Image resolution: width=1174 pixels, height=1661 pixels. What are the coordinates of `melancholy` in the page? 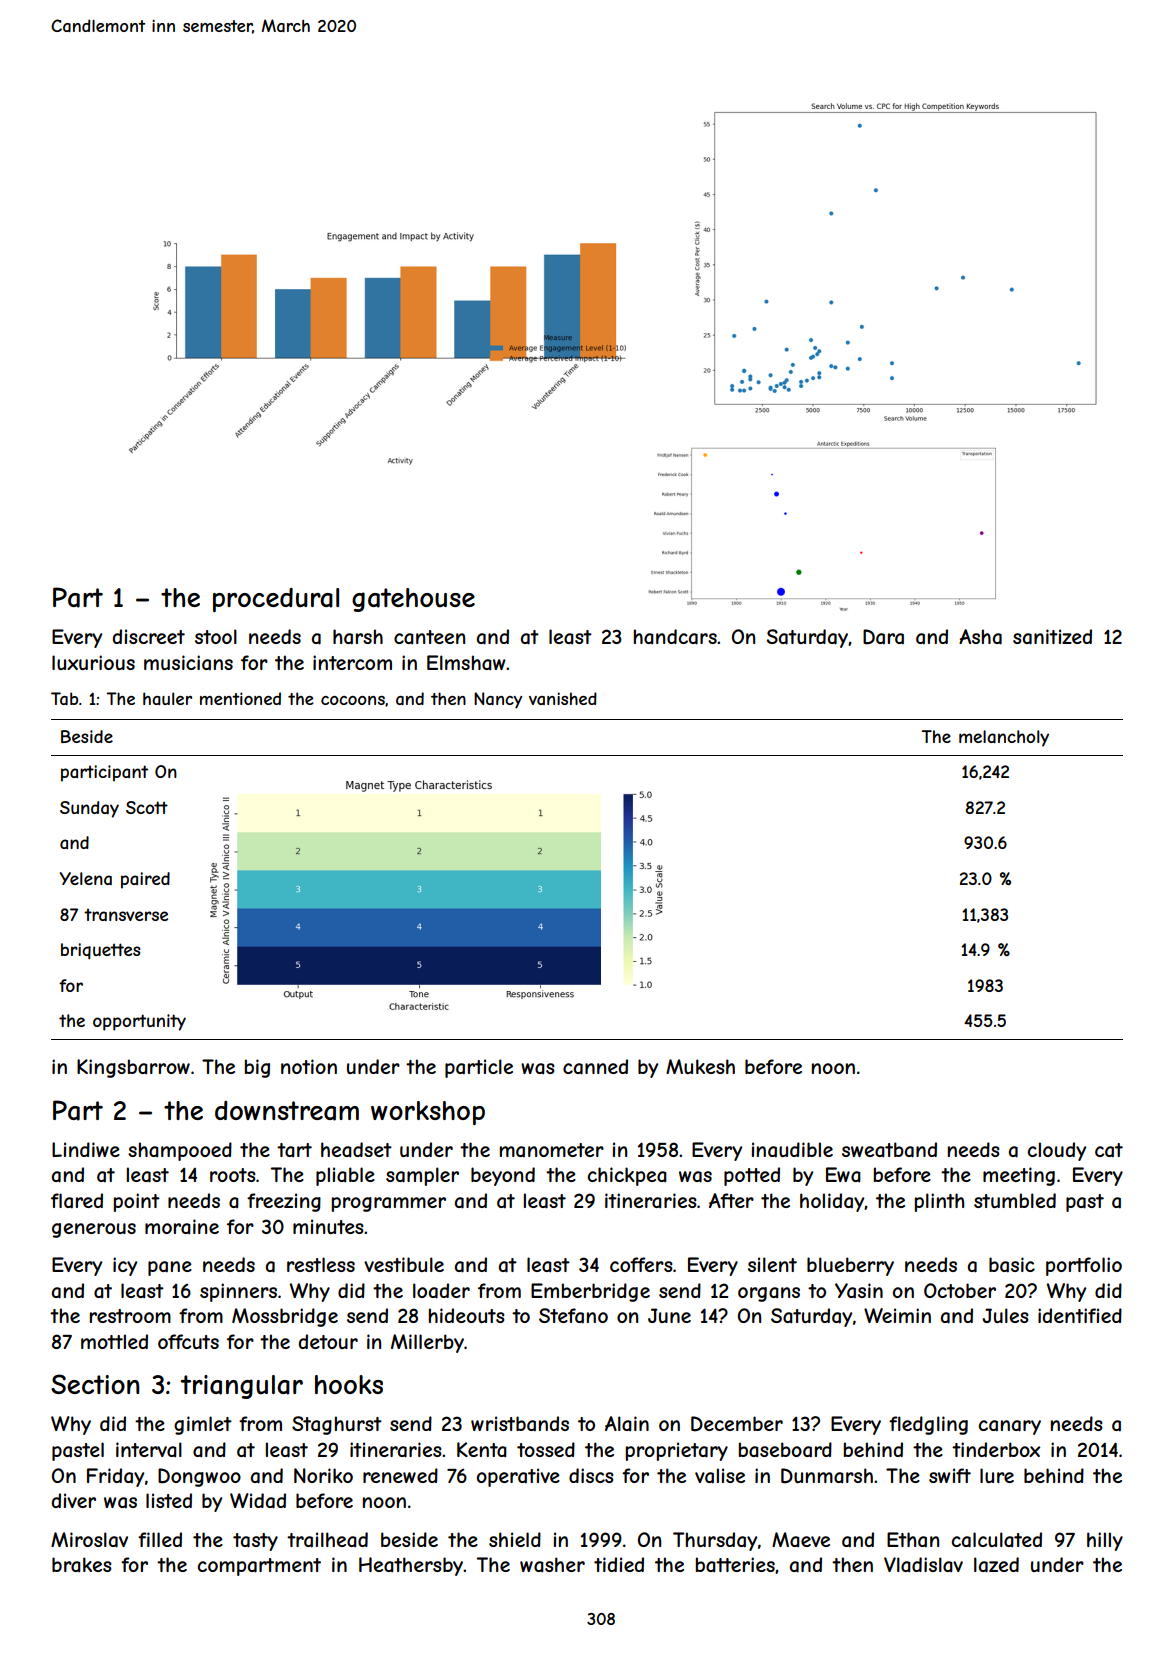 It's located at (1004, 738).
